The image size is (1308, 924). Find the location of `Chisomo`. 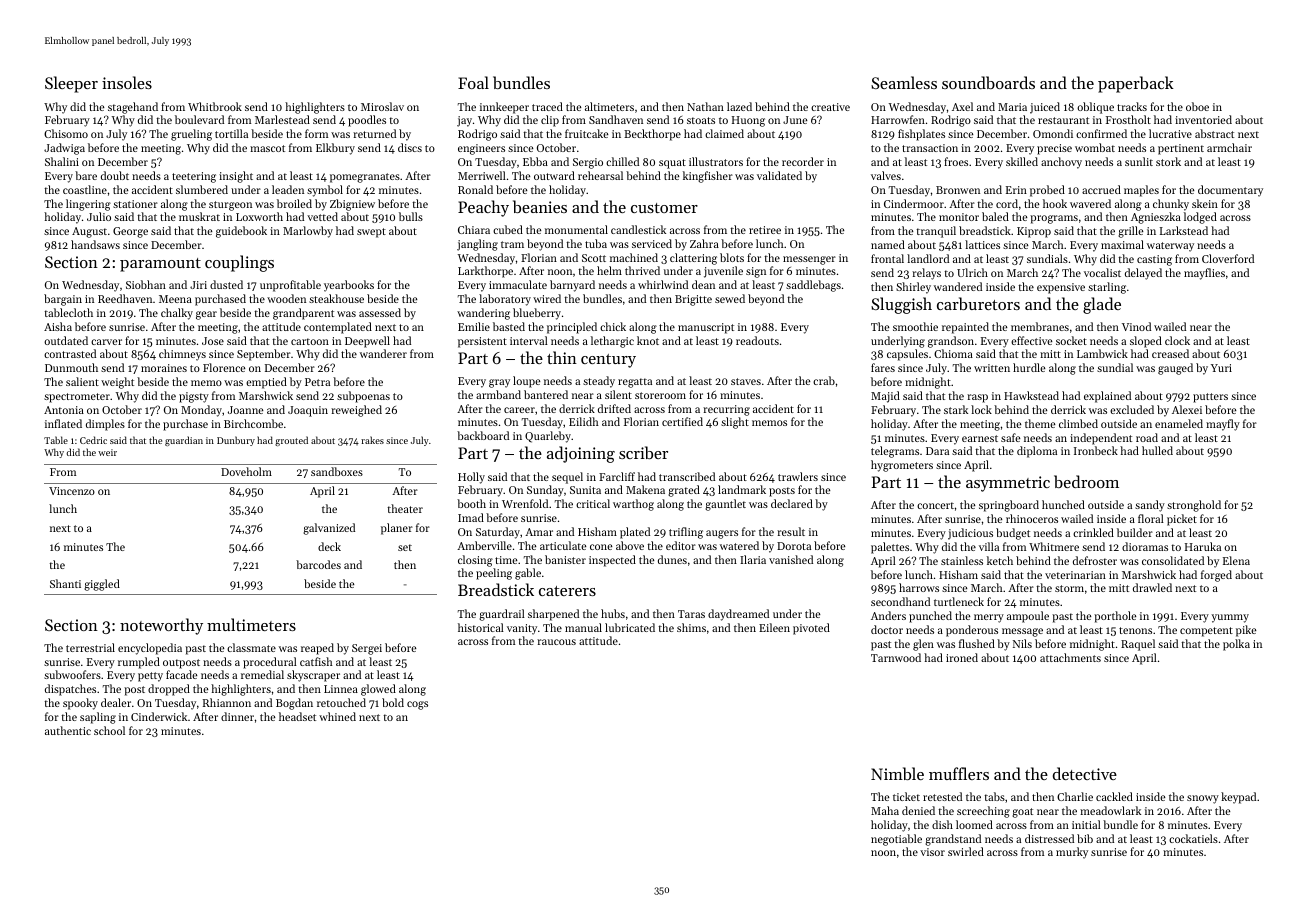

Chisomo is located at coordinates (66, 133).
